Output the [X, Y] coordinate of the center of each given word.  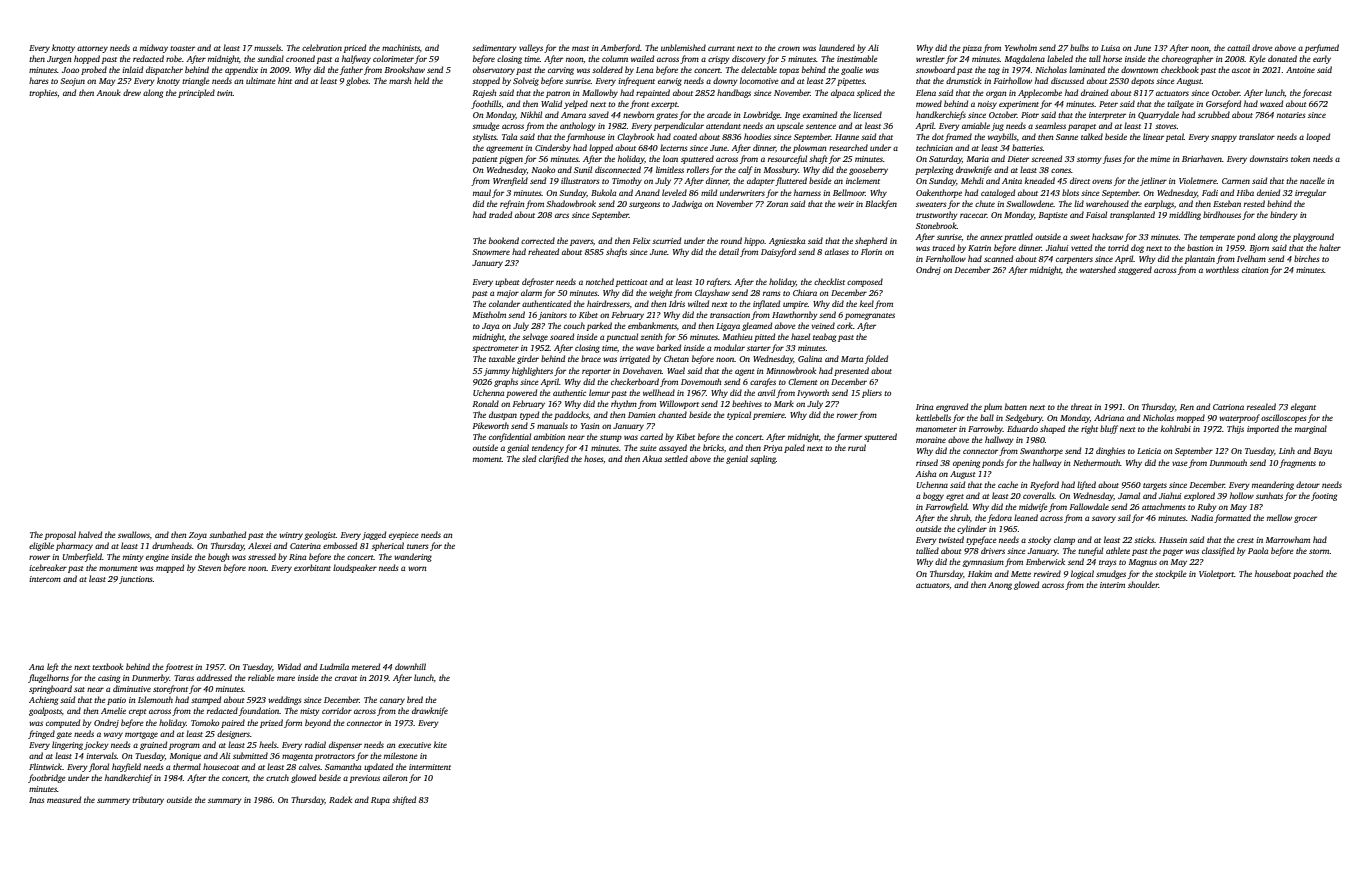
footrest [179, 667]
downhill [410, 666]
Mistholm [489, 314]
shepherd [871, 241]
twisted [951, 539]
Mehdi [972, 180]
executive [414, 745]
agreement [504, 149]
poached [1308, 574]
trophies [43, 93]
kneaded [1040, 180]
